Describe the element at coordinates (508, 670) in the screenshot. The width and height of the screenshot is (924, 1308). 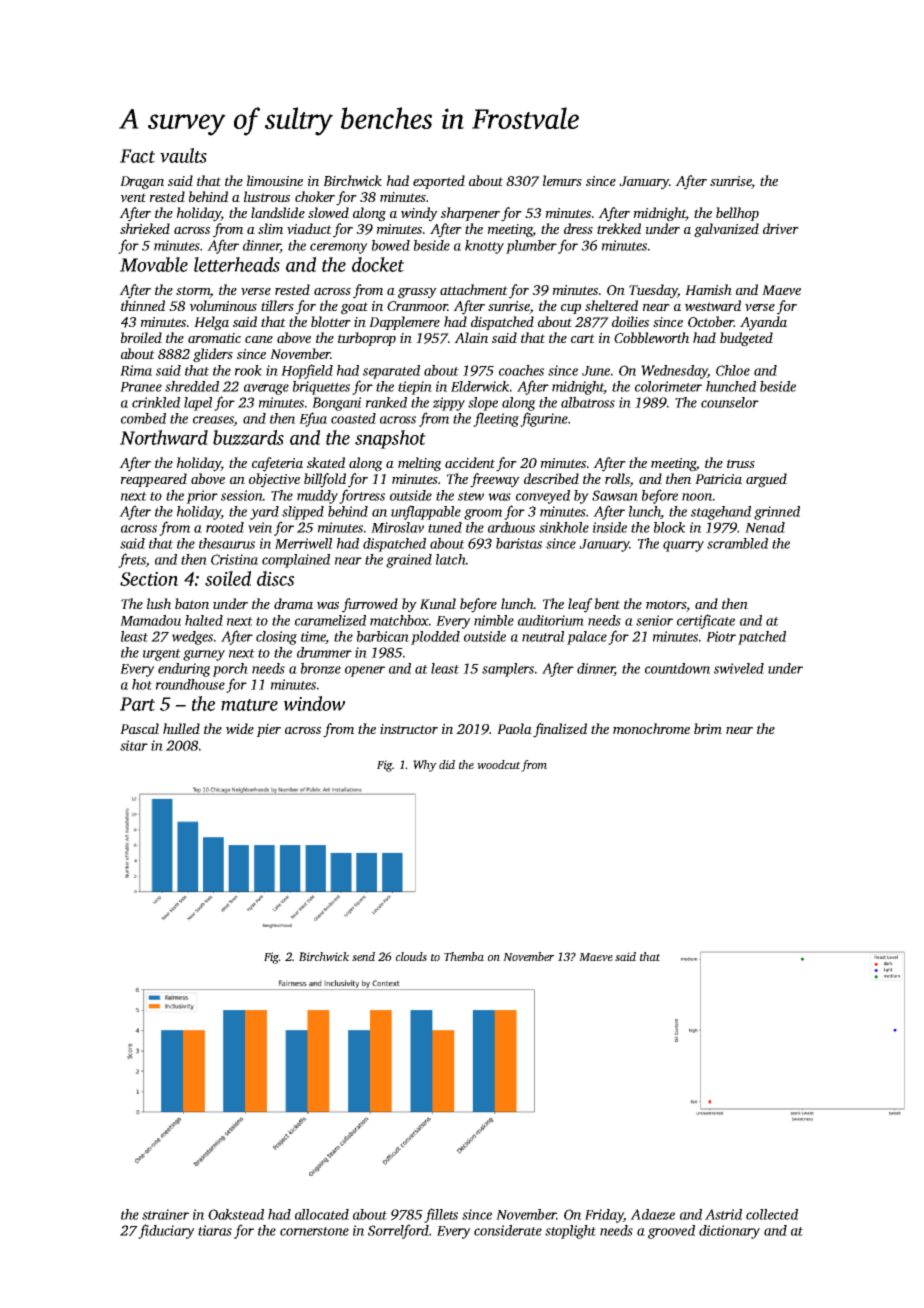
I see `samplers` at that location.
